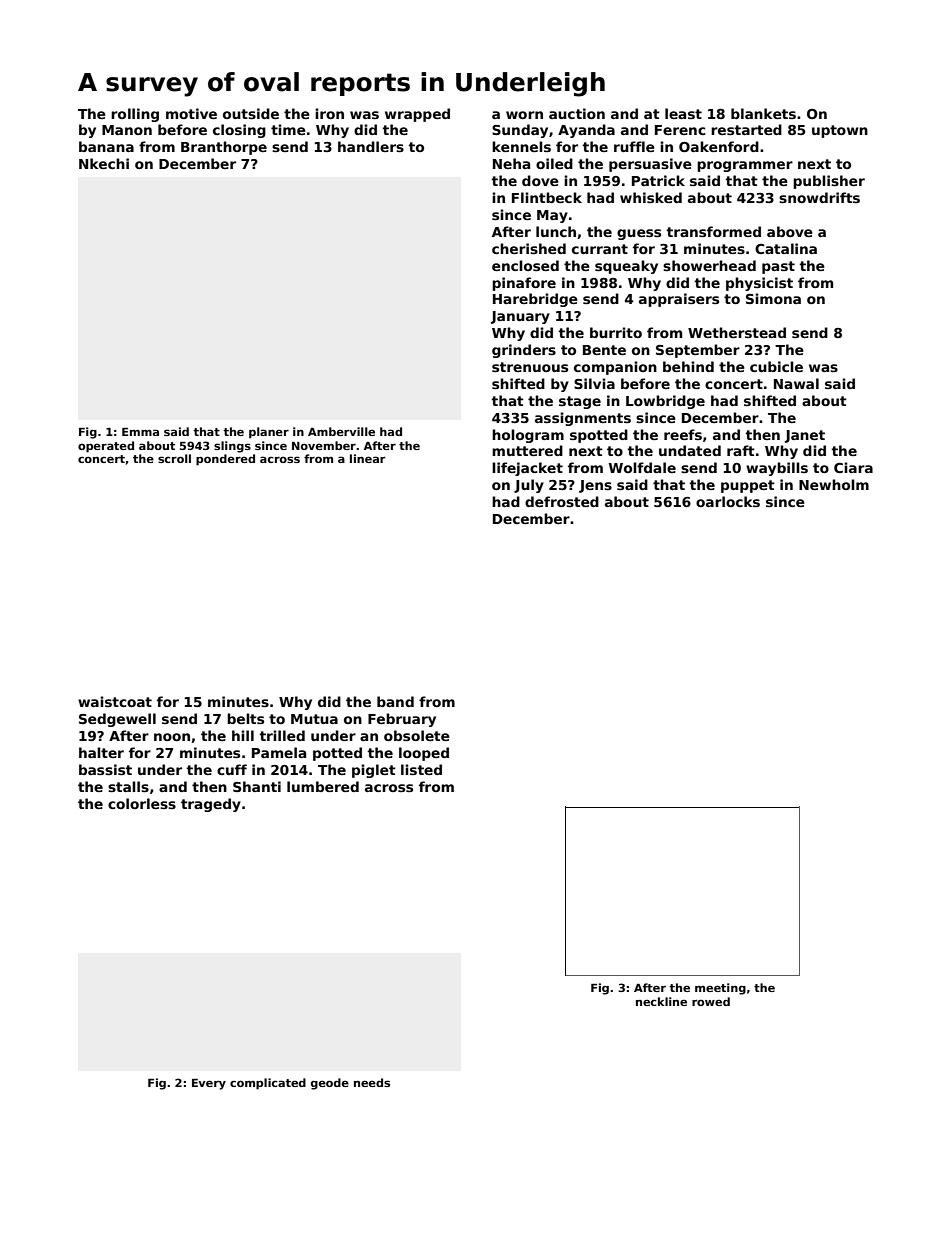  I want to click on July, so click(529, 486).
